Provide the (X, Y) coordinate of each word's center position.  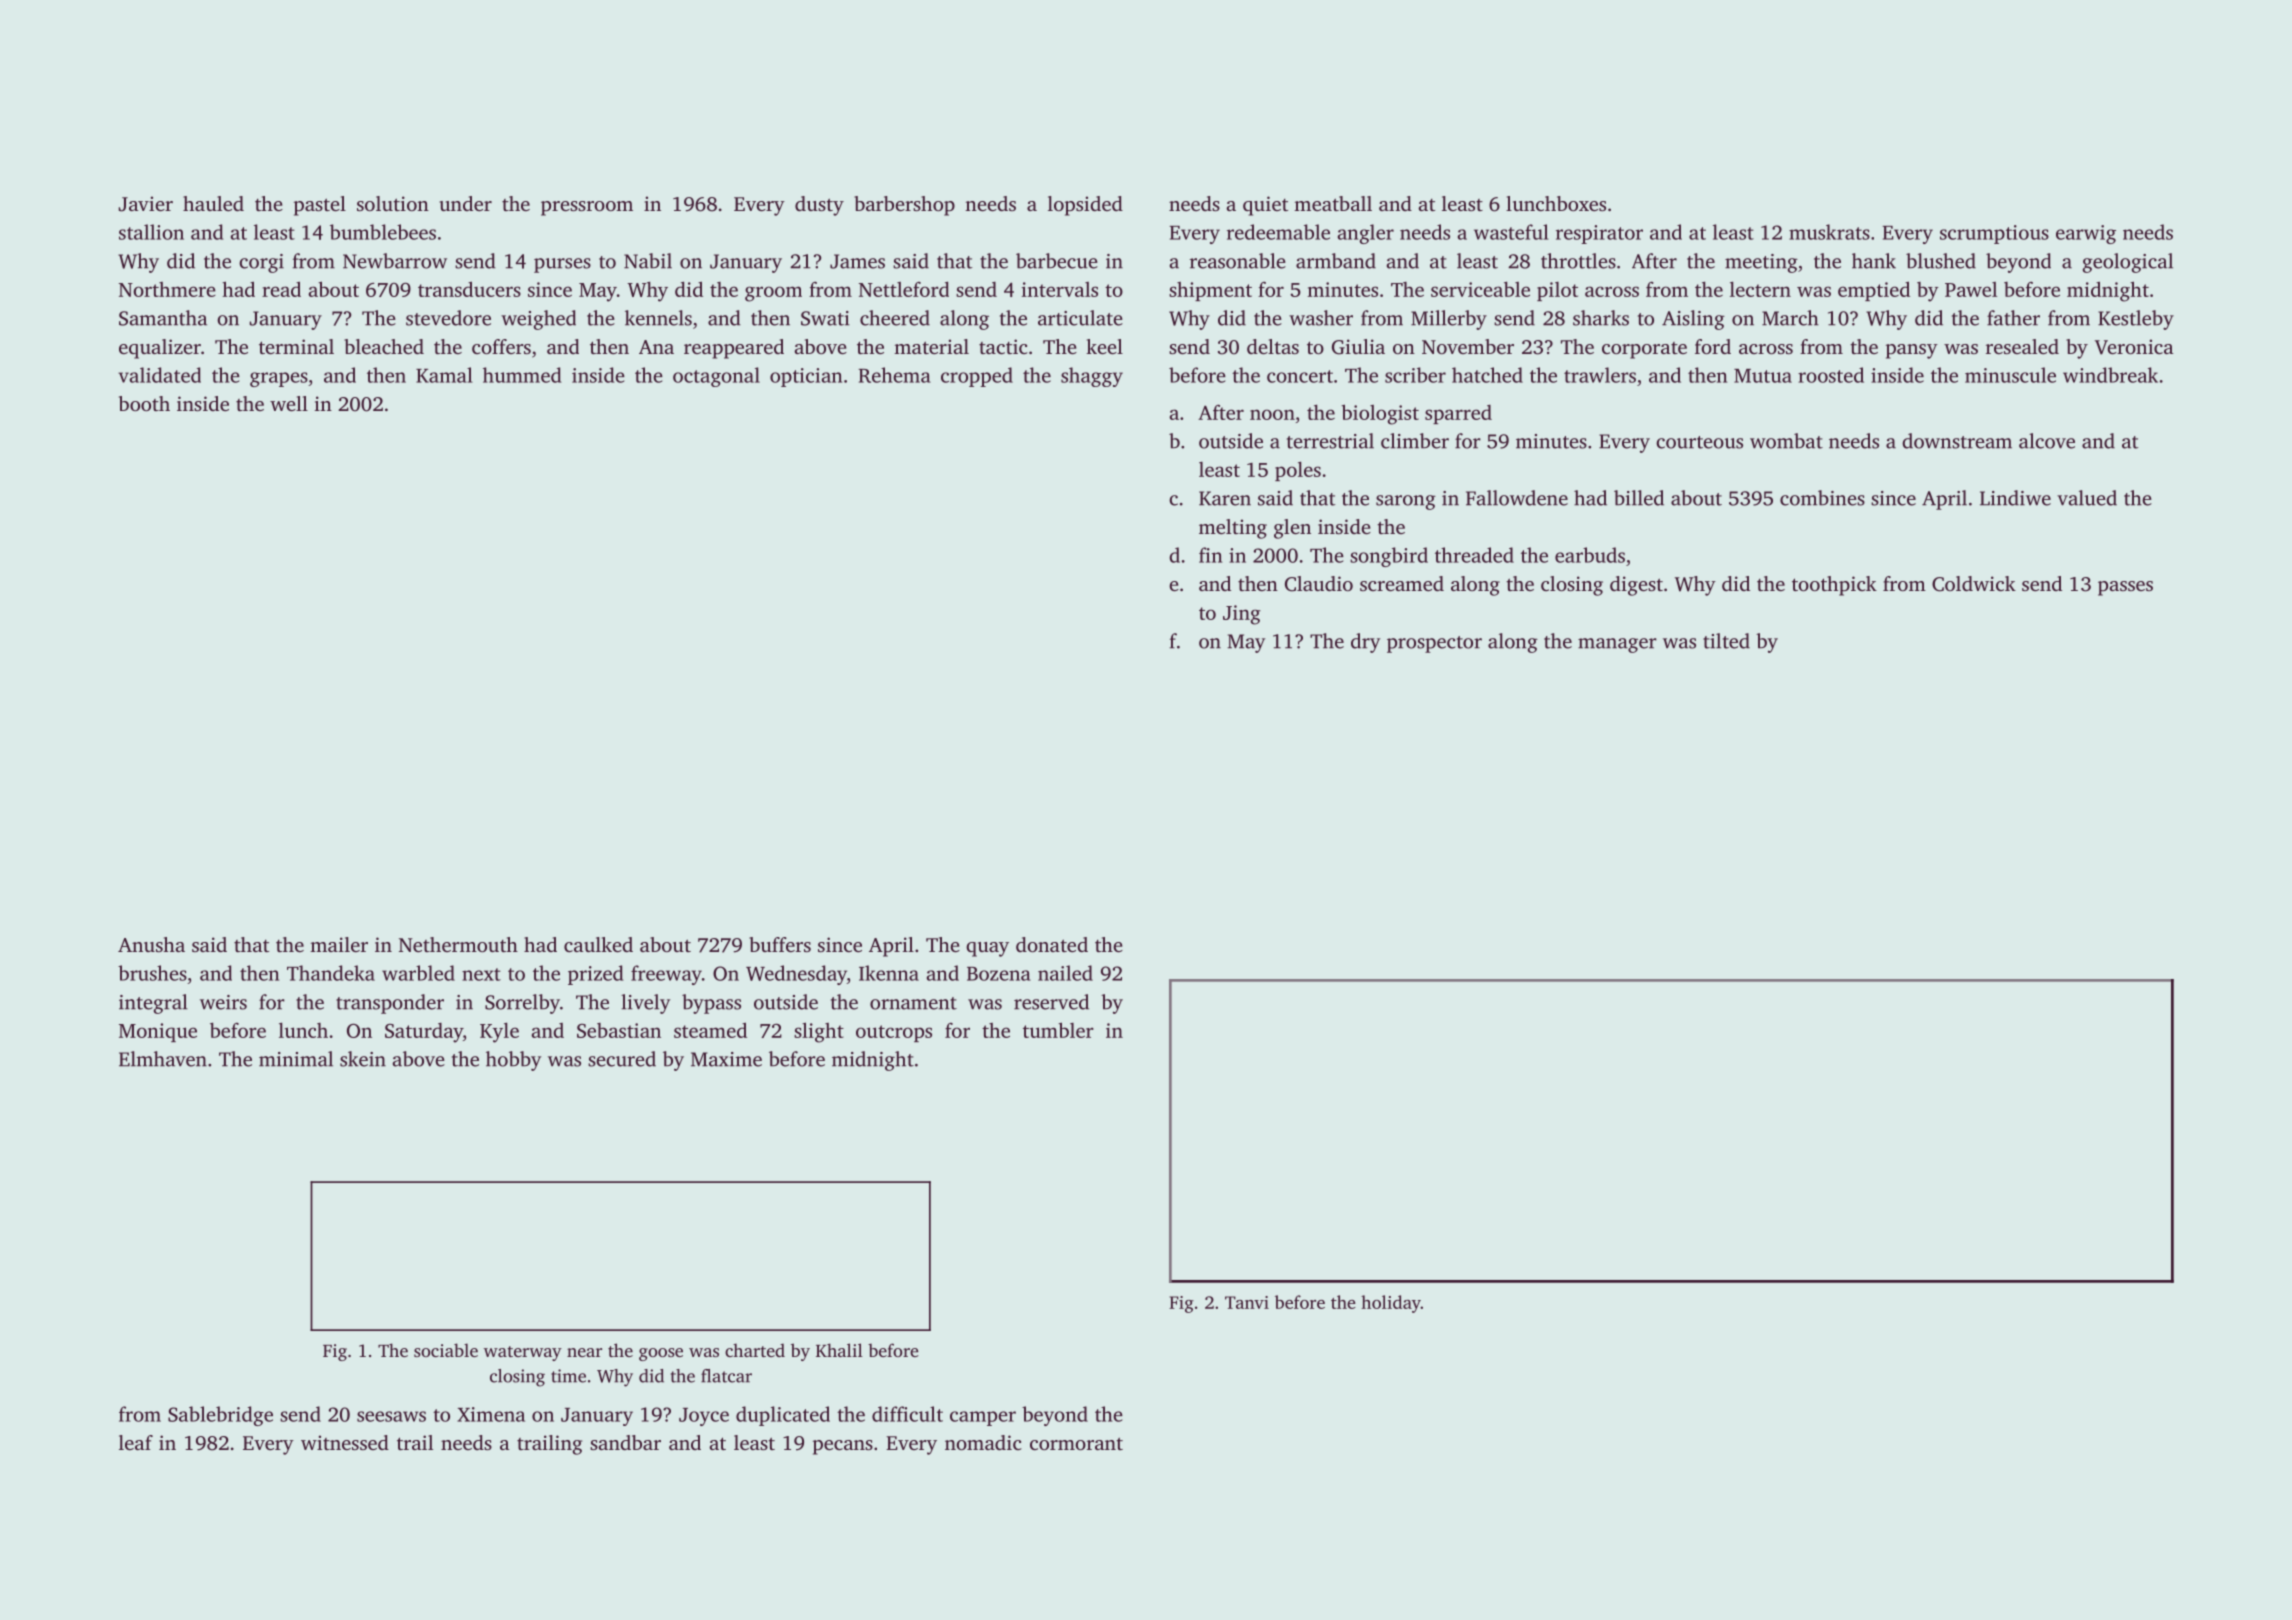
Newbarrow (395, 261)
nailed (1065, 973)
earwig (2086, 234)
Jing (1242, 615)
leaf (136, 1442)
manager (1617, 645)
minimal (296, 1059)
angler (1366, 234)
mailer (339, 944)
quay (987, 949)
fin (1210, 555)
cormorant (1076, 1444)
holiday (1391, 1304)
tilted (1726, 641)
